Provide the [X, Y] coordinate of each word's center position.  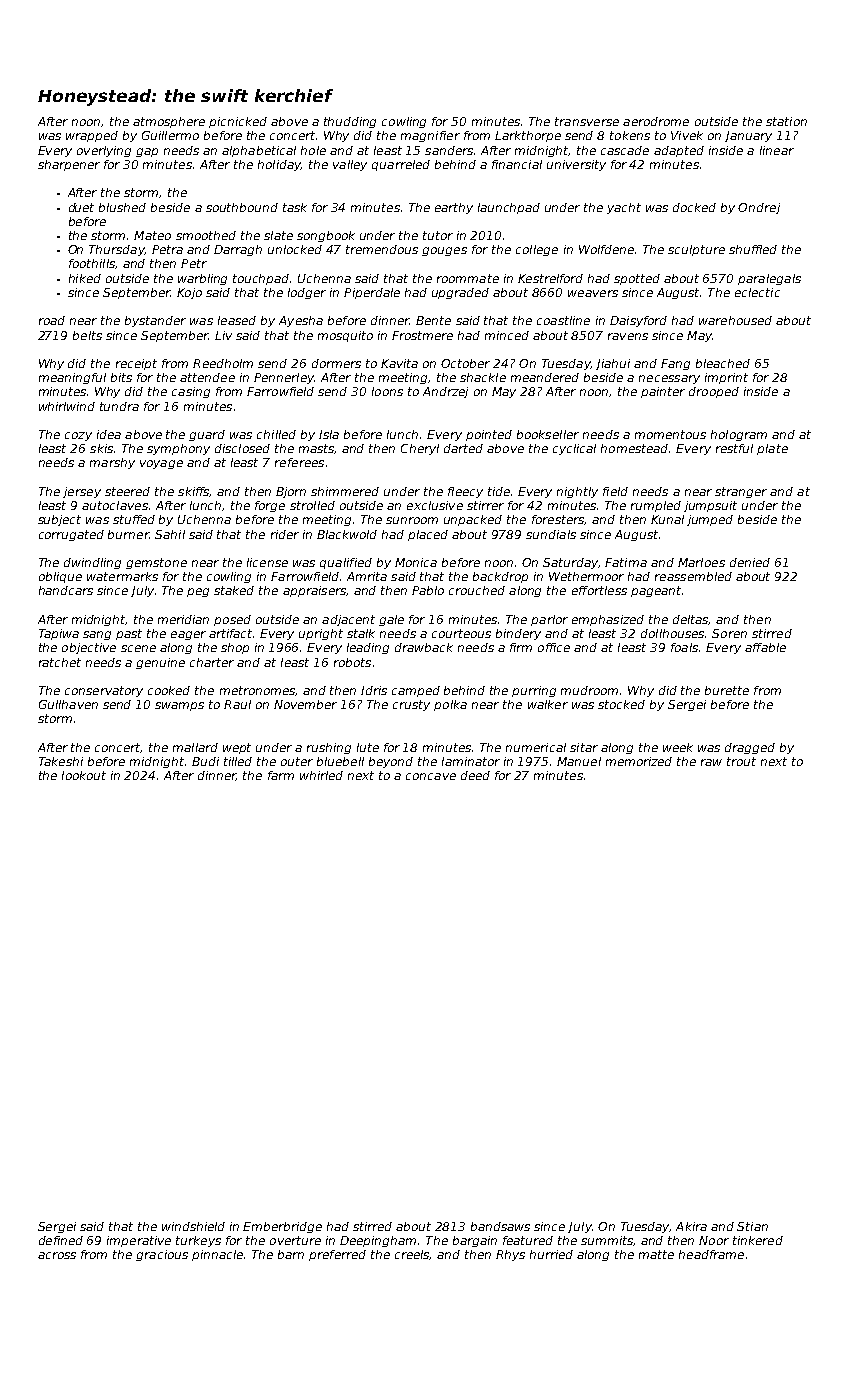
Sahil [170, 534]
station [786, 121]
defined [61, 1240]
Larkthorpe [528, 136]
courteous [461, 633]
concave [431, 776]
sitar [584, 747]
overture [295, 1240]
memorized [639, 761]
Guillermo [170, 135]
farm [281, 775]
